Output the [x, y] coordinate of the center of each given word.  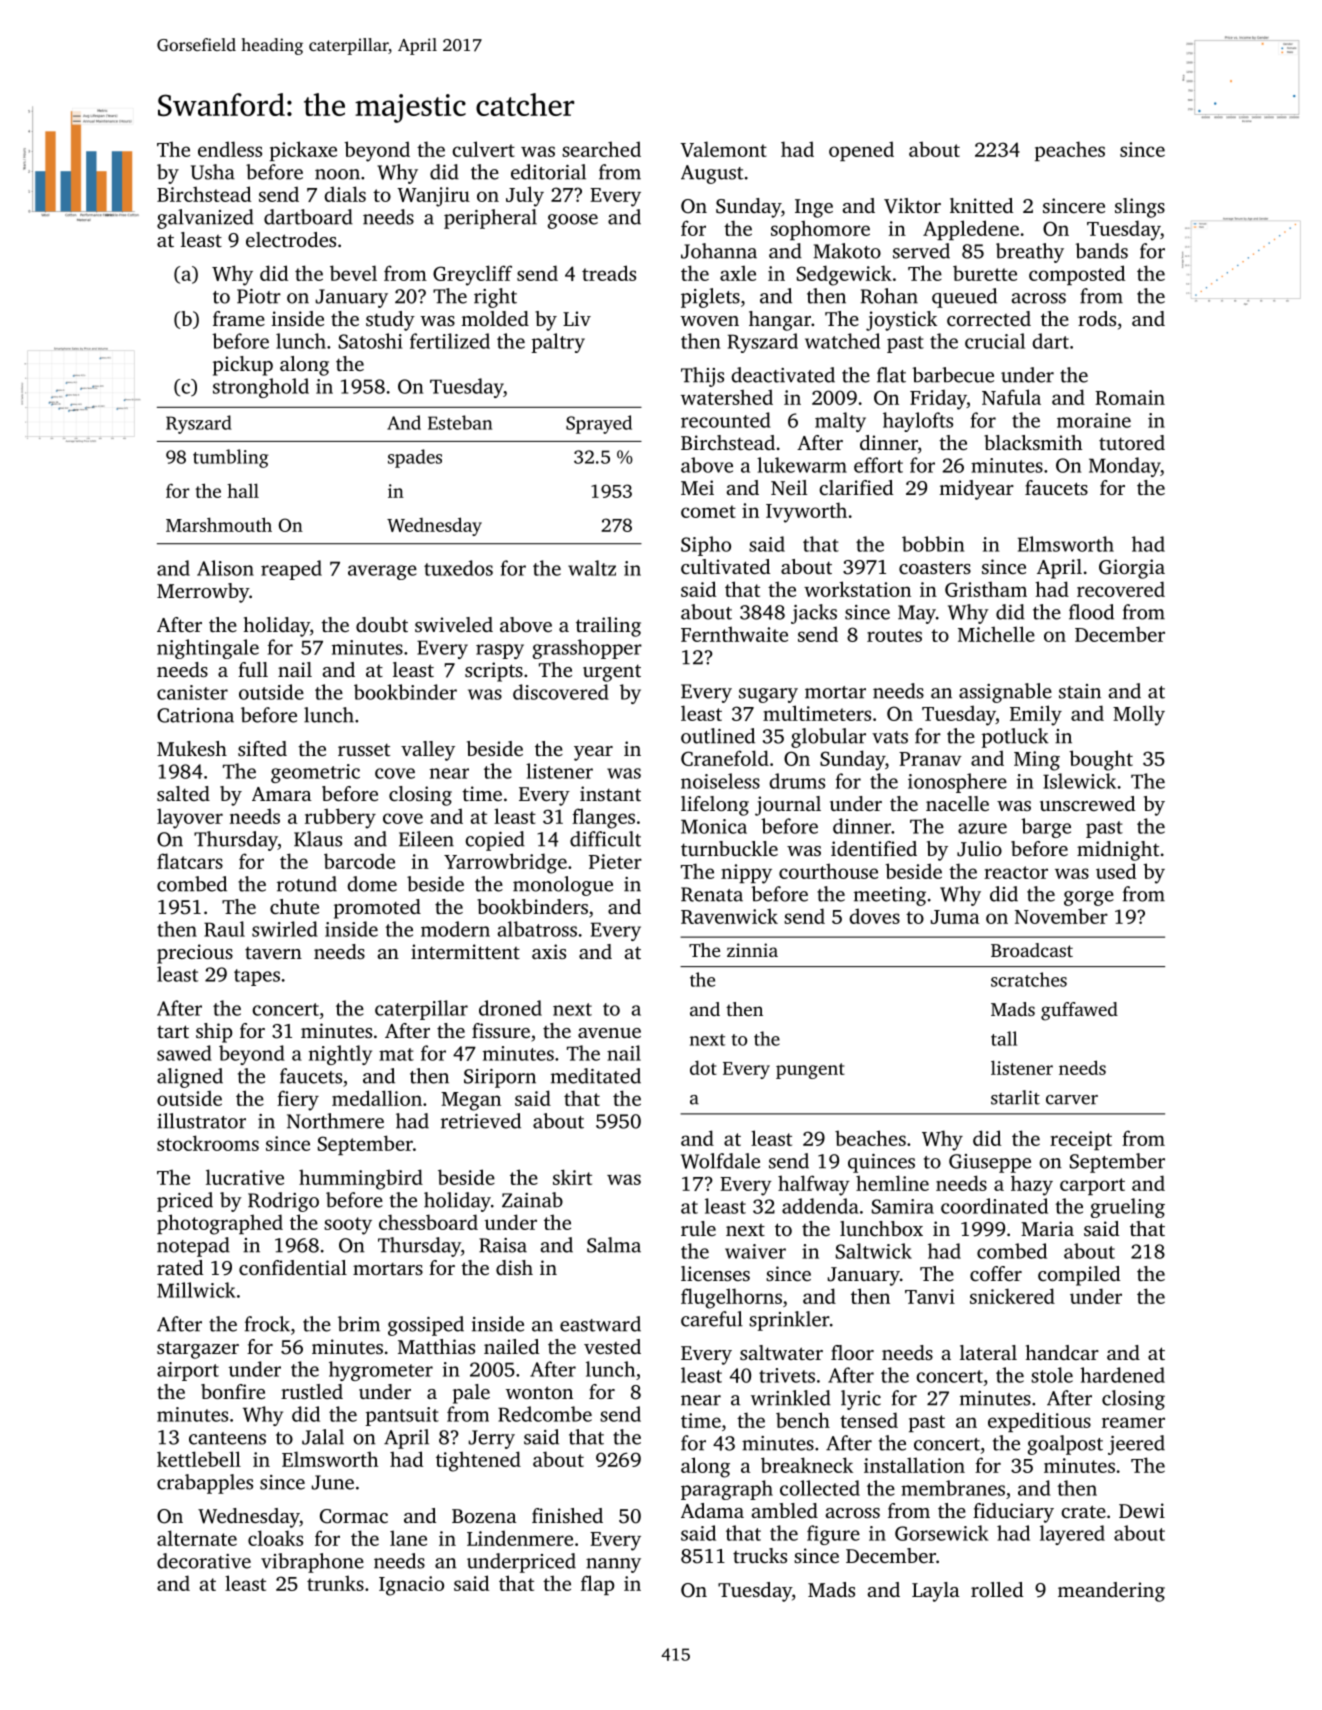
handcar [1062, 1352]
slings [1140, 208]
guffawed [1079, 1011]
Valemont [723, 149]
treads [609, 273]
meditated [596, 1076]
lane [408, 1538]
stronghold [261, 388]
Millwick [196, 1290]
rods [1097, 318]
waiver [755, 1251]
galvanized [205, 219]
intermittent [465, 951]
